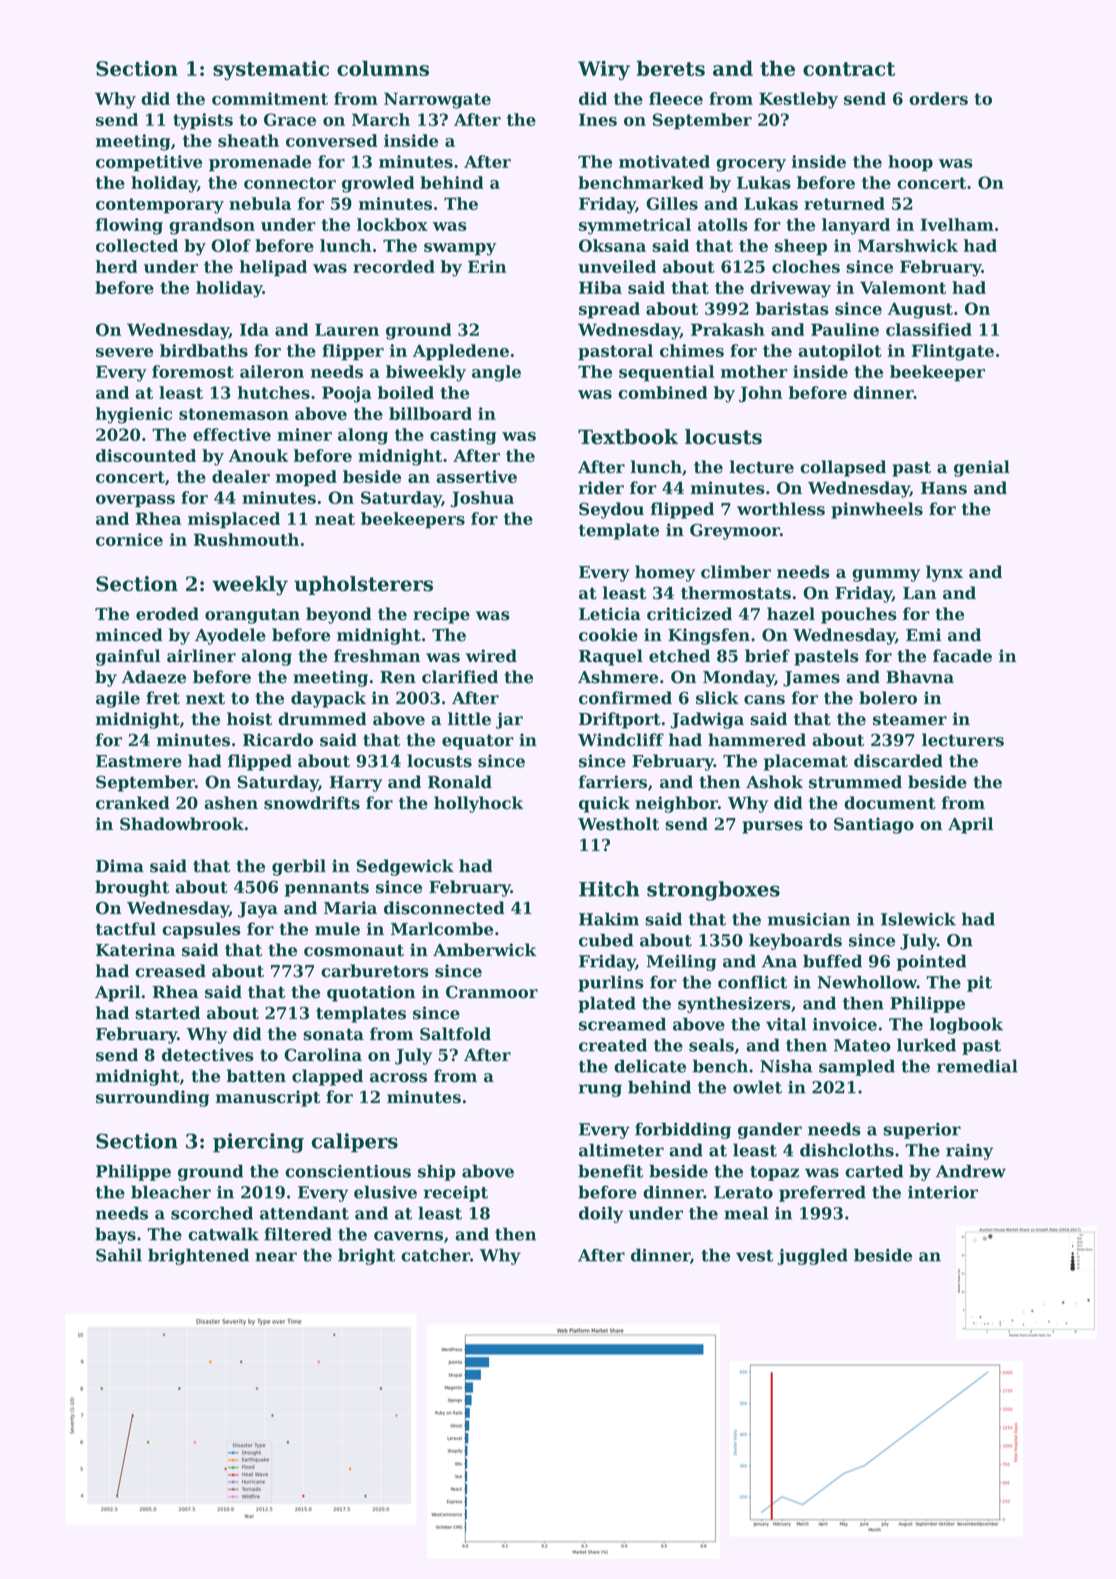 Image resolution: width=1116 pixels, height=1579 pixels. I want to click on contract, so click(849, 69).
